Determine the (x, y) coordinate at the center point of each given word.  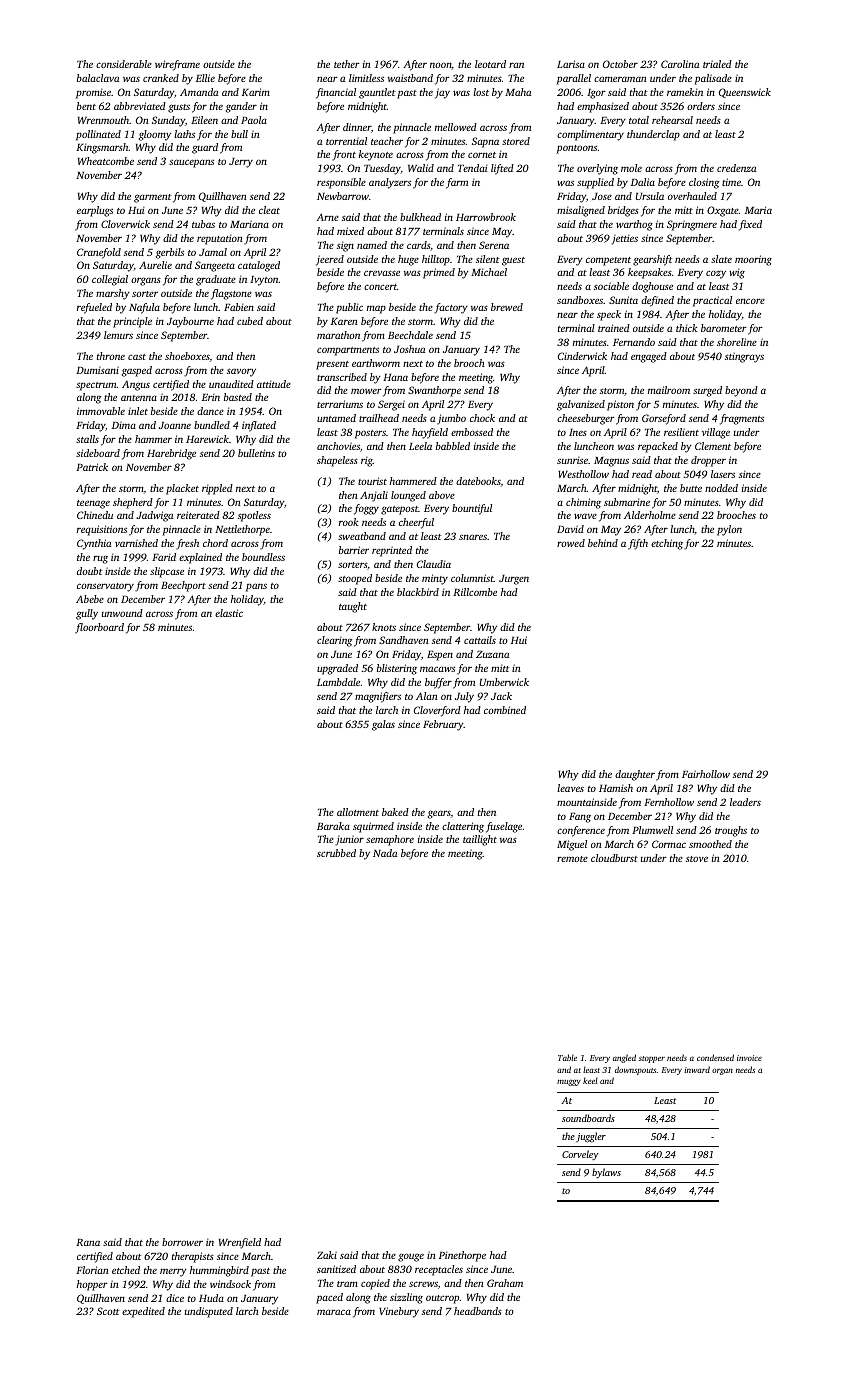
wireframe (177, 65)
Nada (385, 853)
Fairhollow (706, 774)
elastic (229, 613)
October (620, 64)
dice (175, 1298)
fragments (742, 419)
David (570, 529)
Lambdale (338, 682)
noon (441, 66)
